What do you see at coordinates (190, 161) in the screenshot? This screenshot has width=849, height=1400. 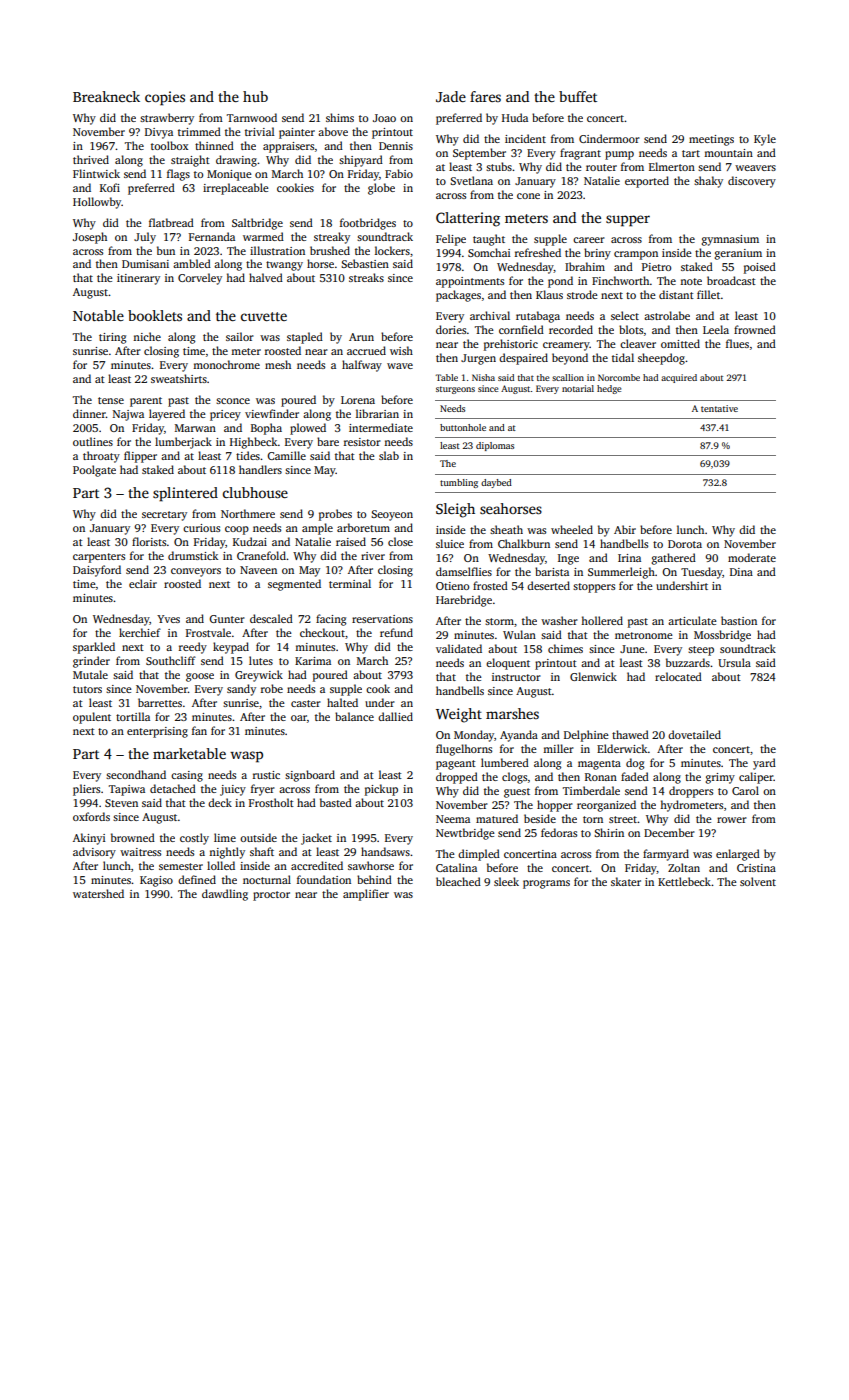 I see `straight` at bounding box center [190, 161].
